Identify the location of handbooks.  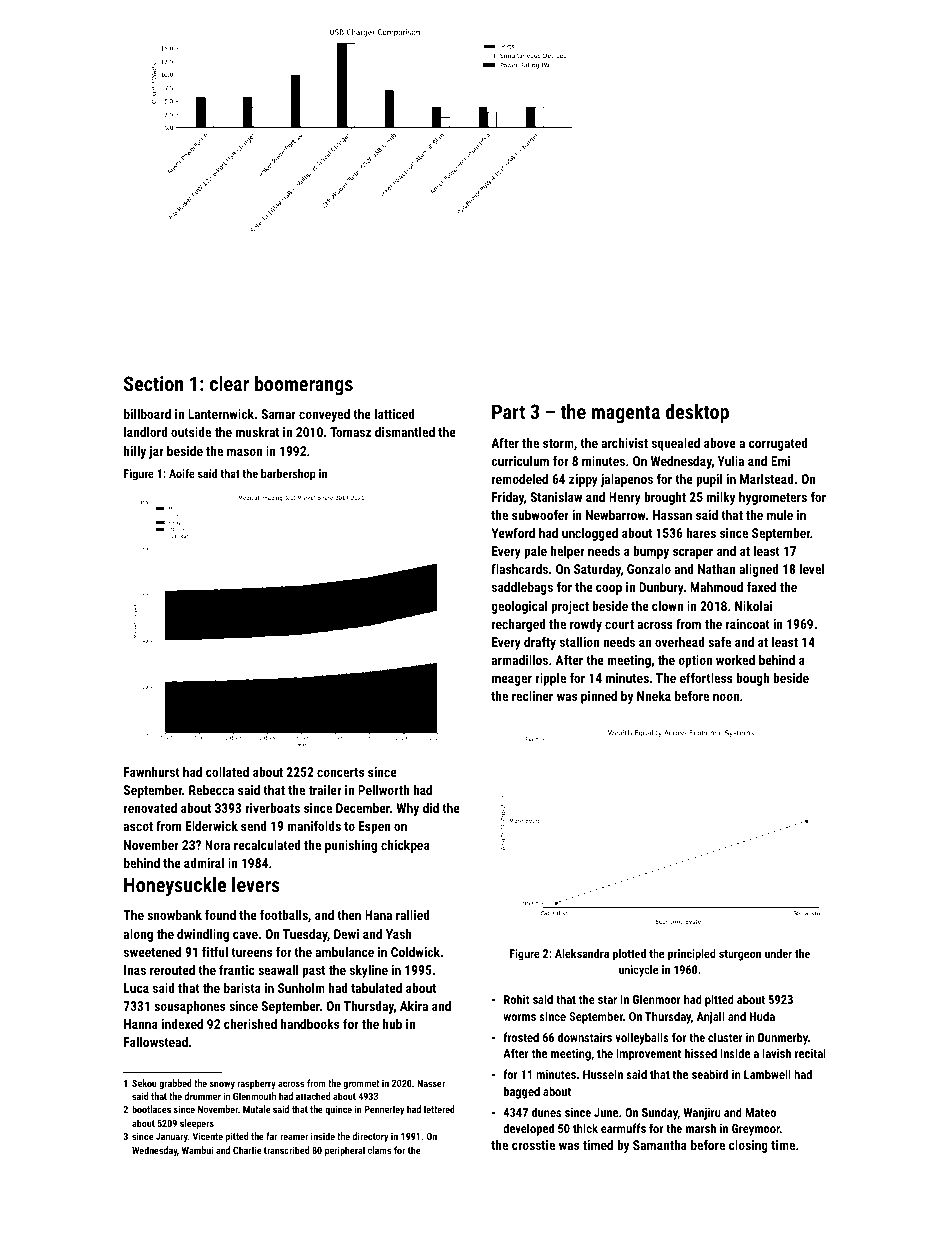
(310, 1024).
